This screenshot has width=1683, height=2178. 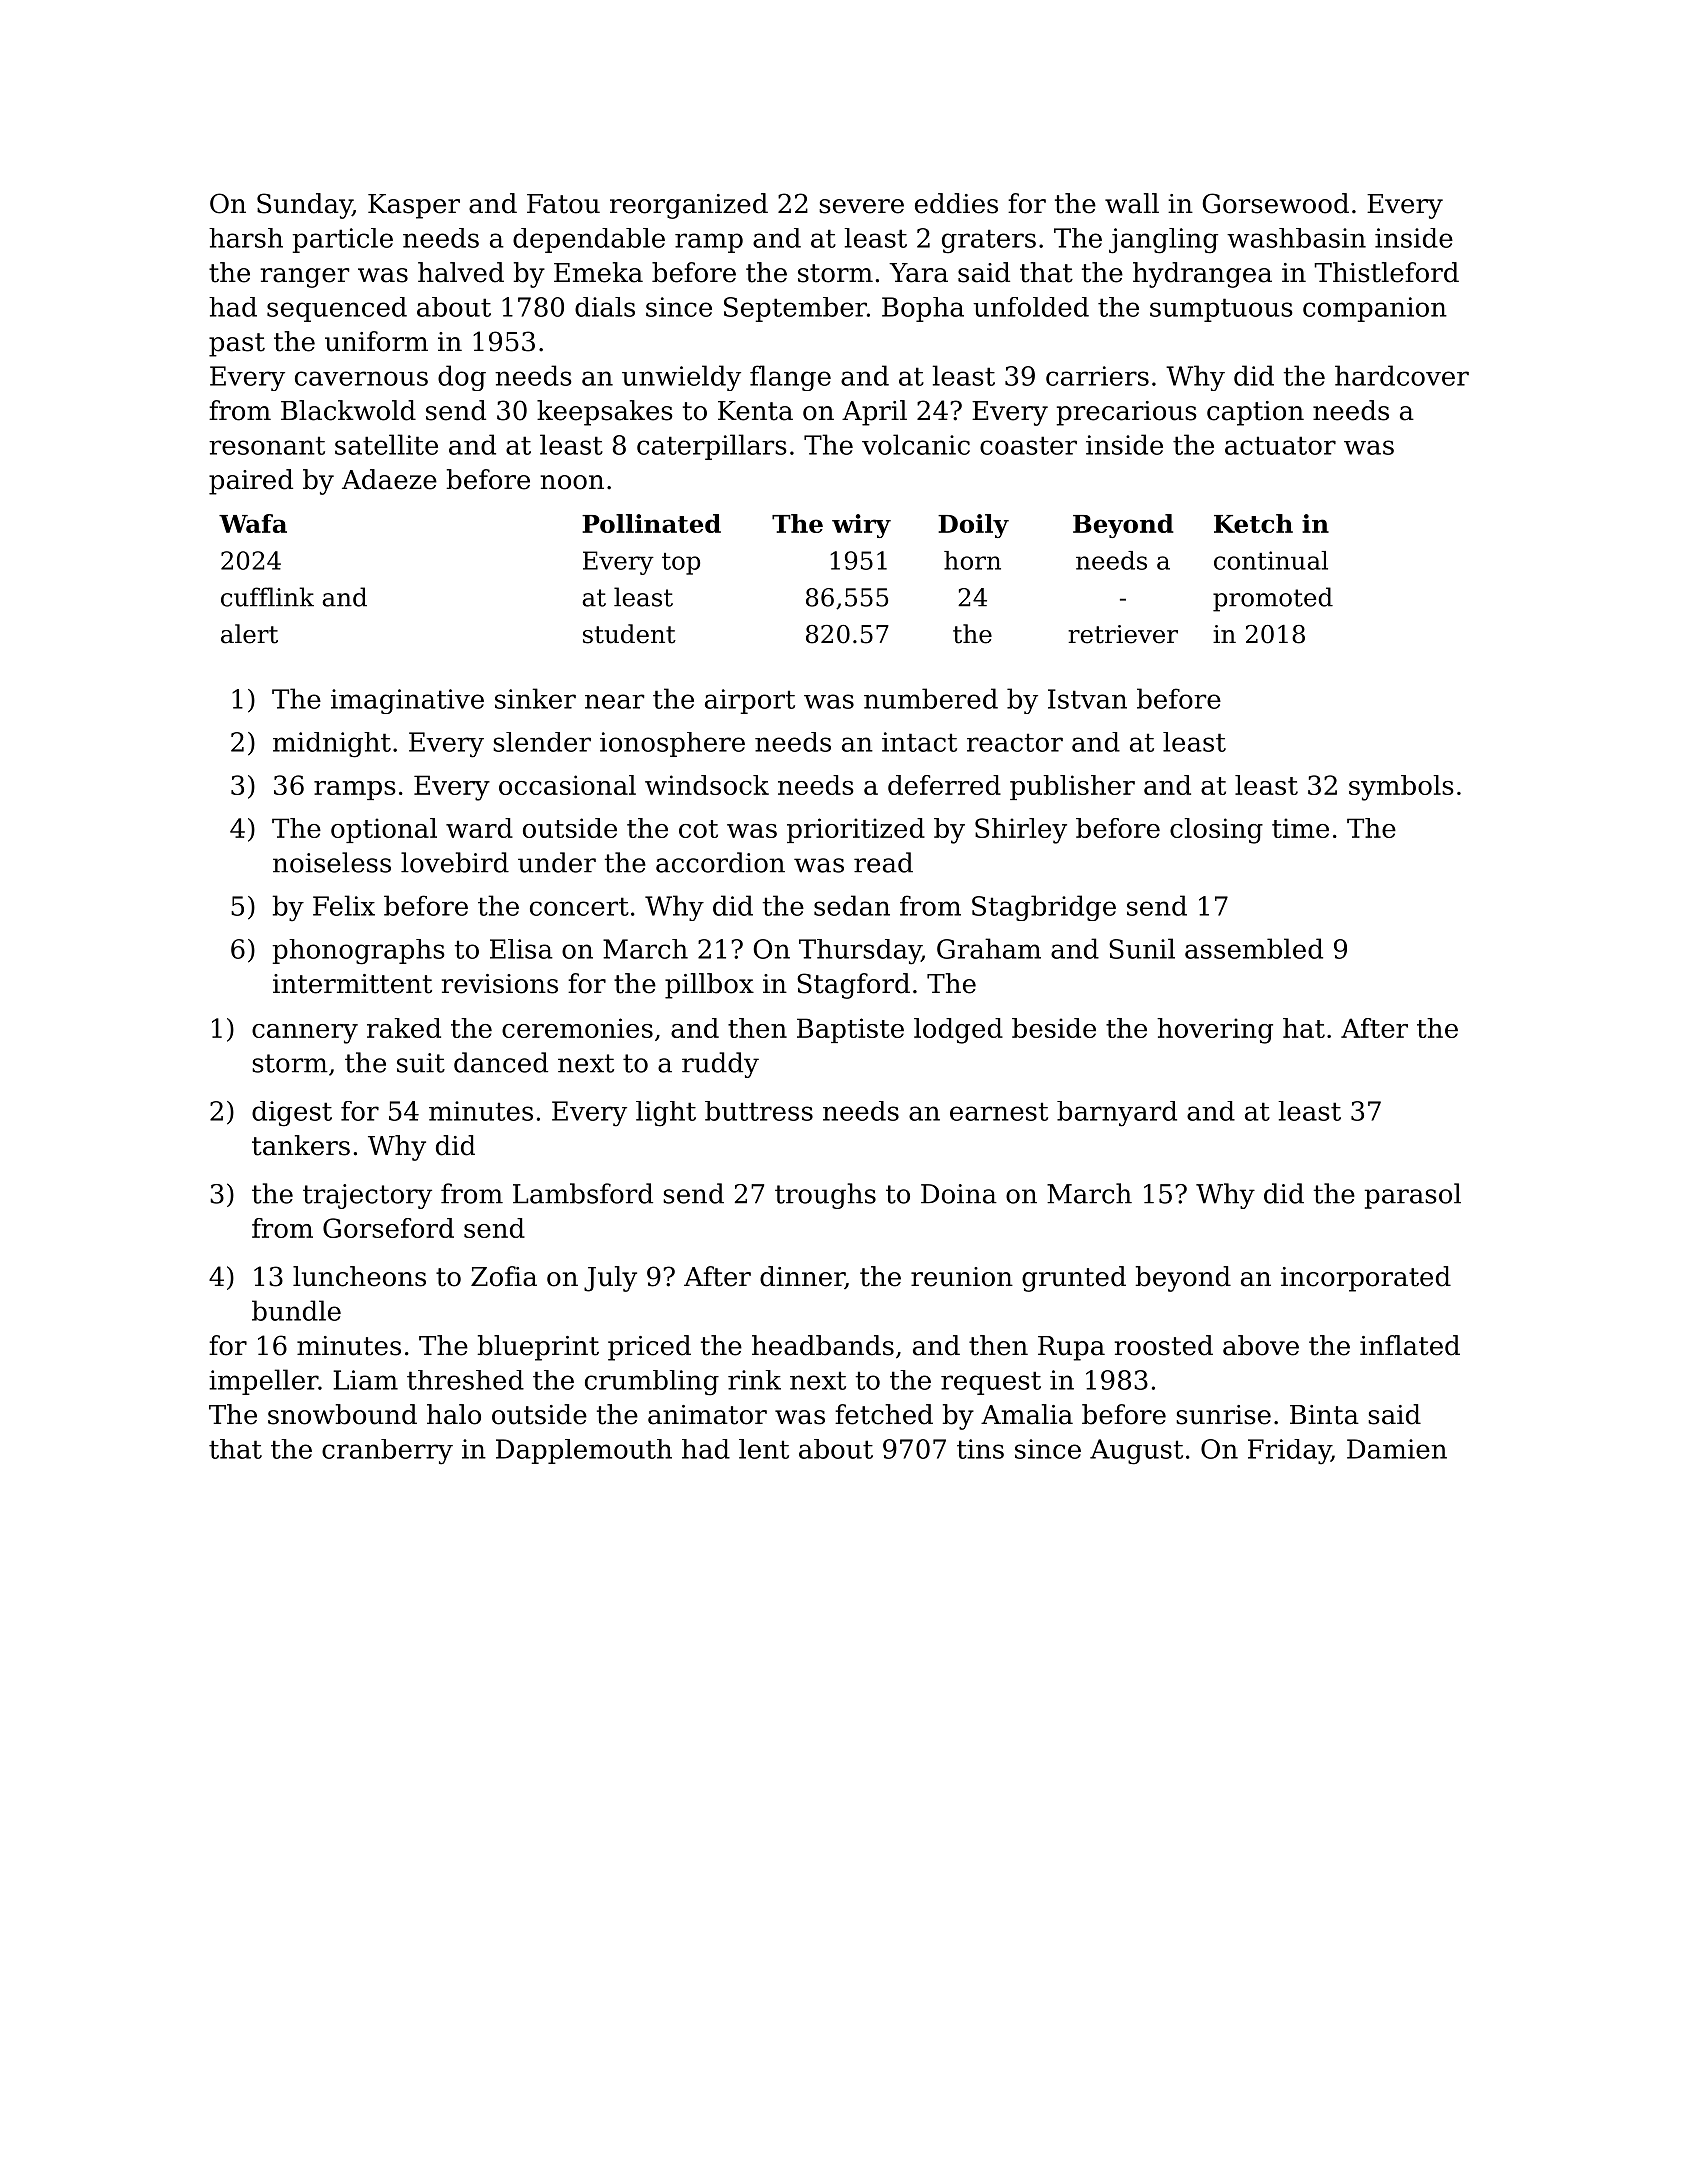 What do you see at coordinates (535, 698) in the screenshot?
I see `sinker` at bounding box center [535, 698].
